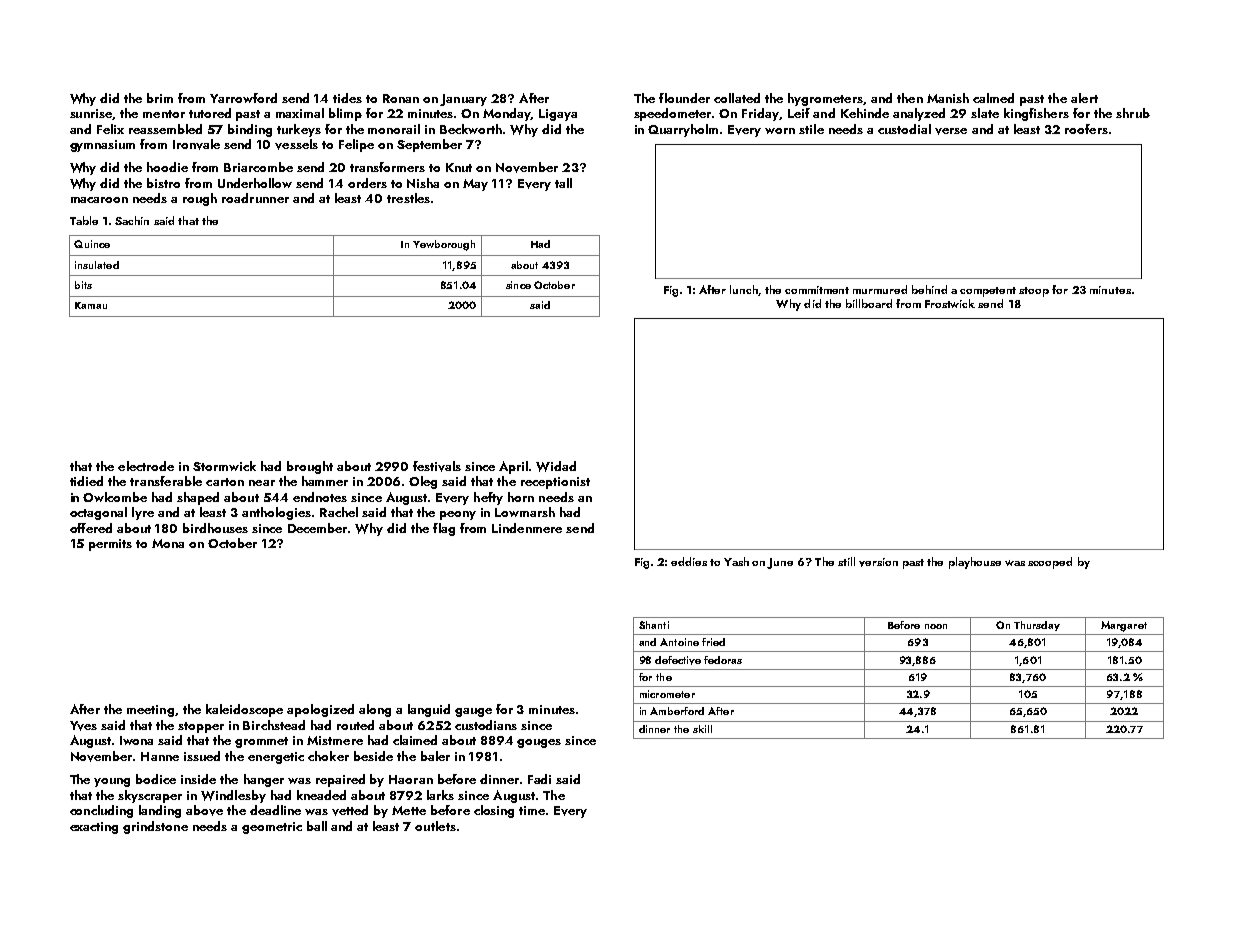 This image has width=1233, height=952. What do you see at coordinates (513, 467) in the image?
I see `April` at bounding box center [513, 467].
